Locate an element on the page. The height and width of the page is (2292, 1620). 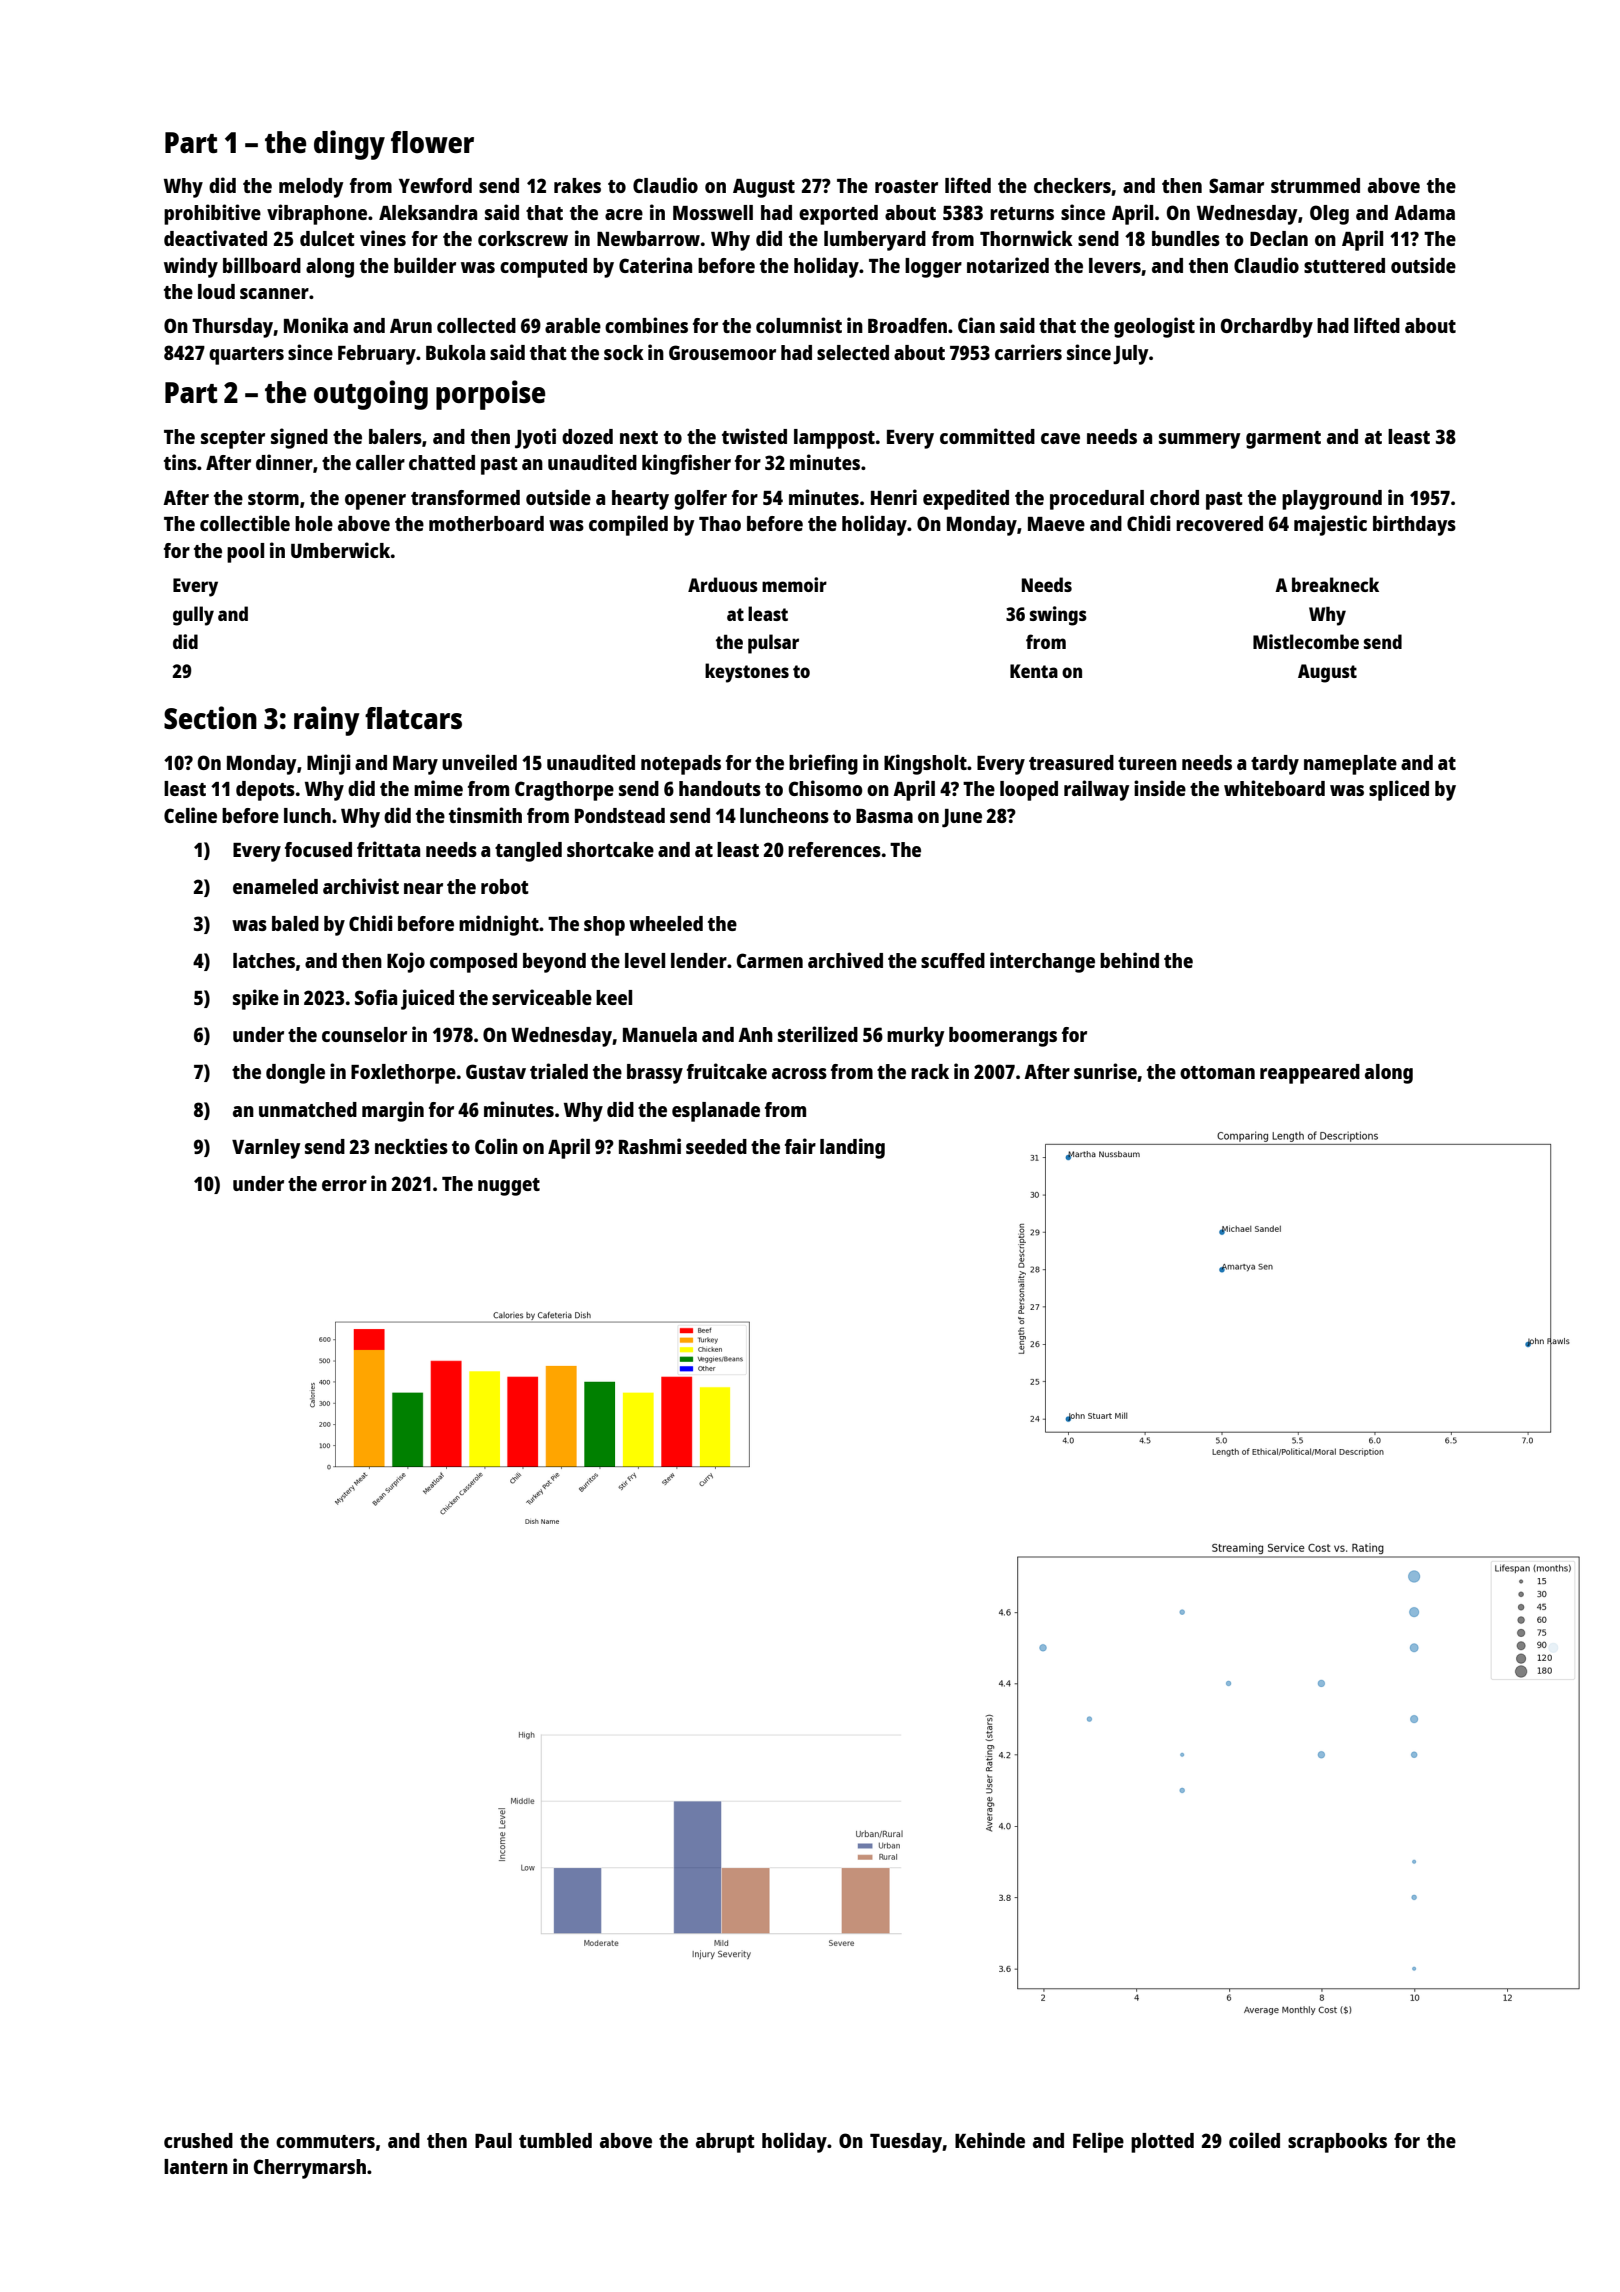
birthdays is located at coordinates (1414, 525).
